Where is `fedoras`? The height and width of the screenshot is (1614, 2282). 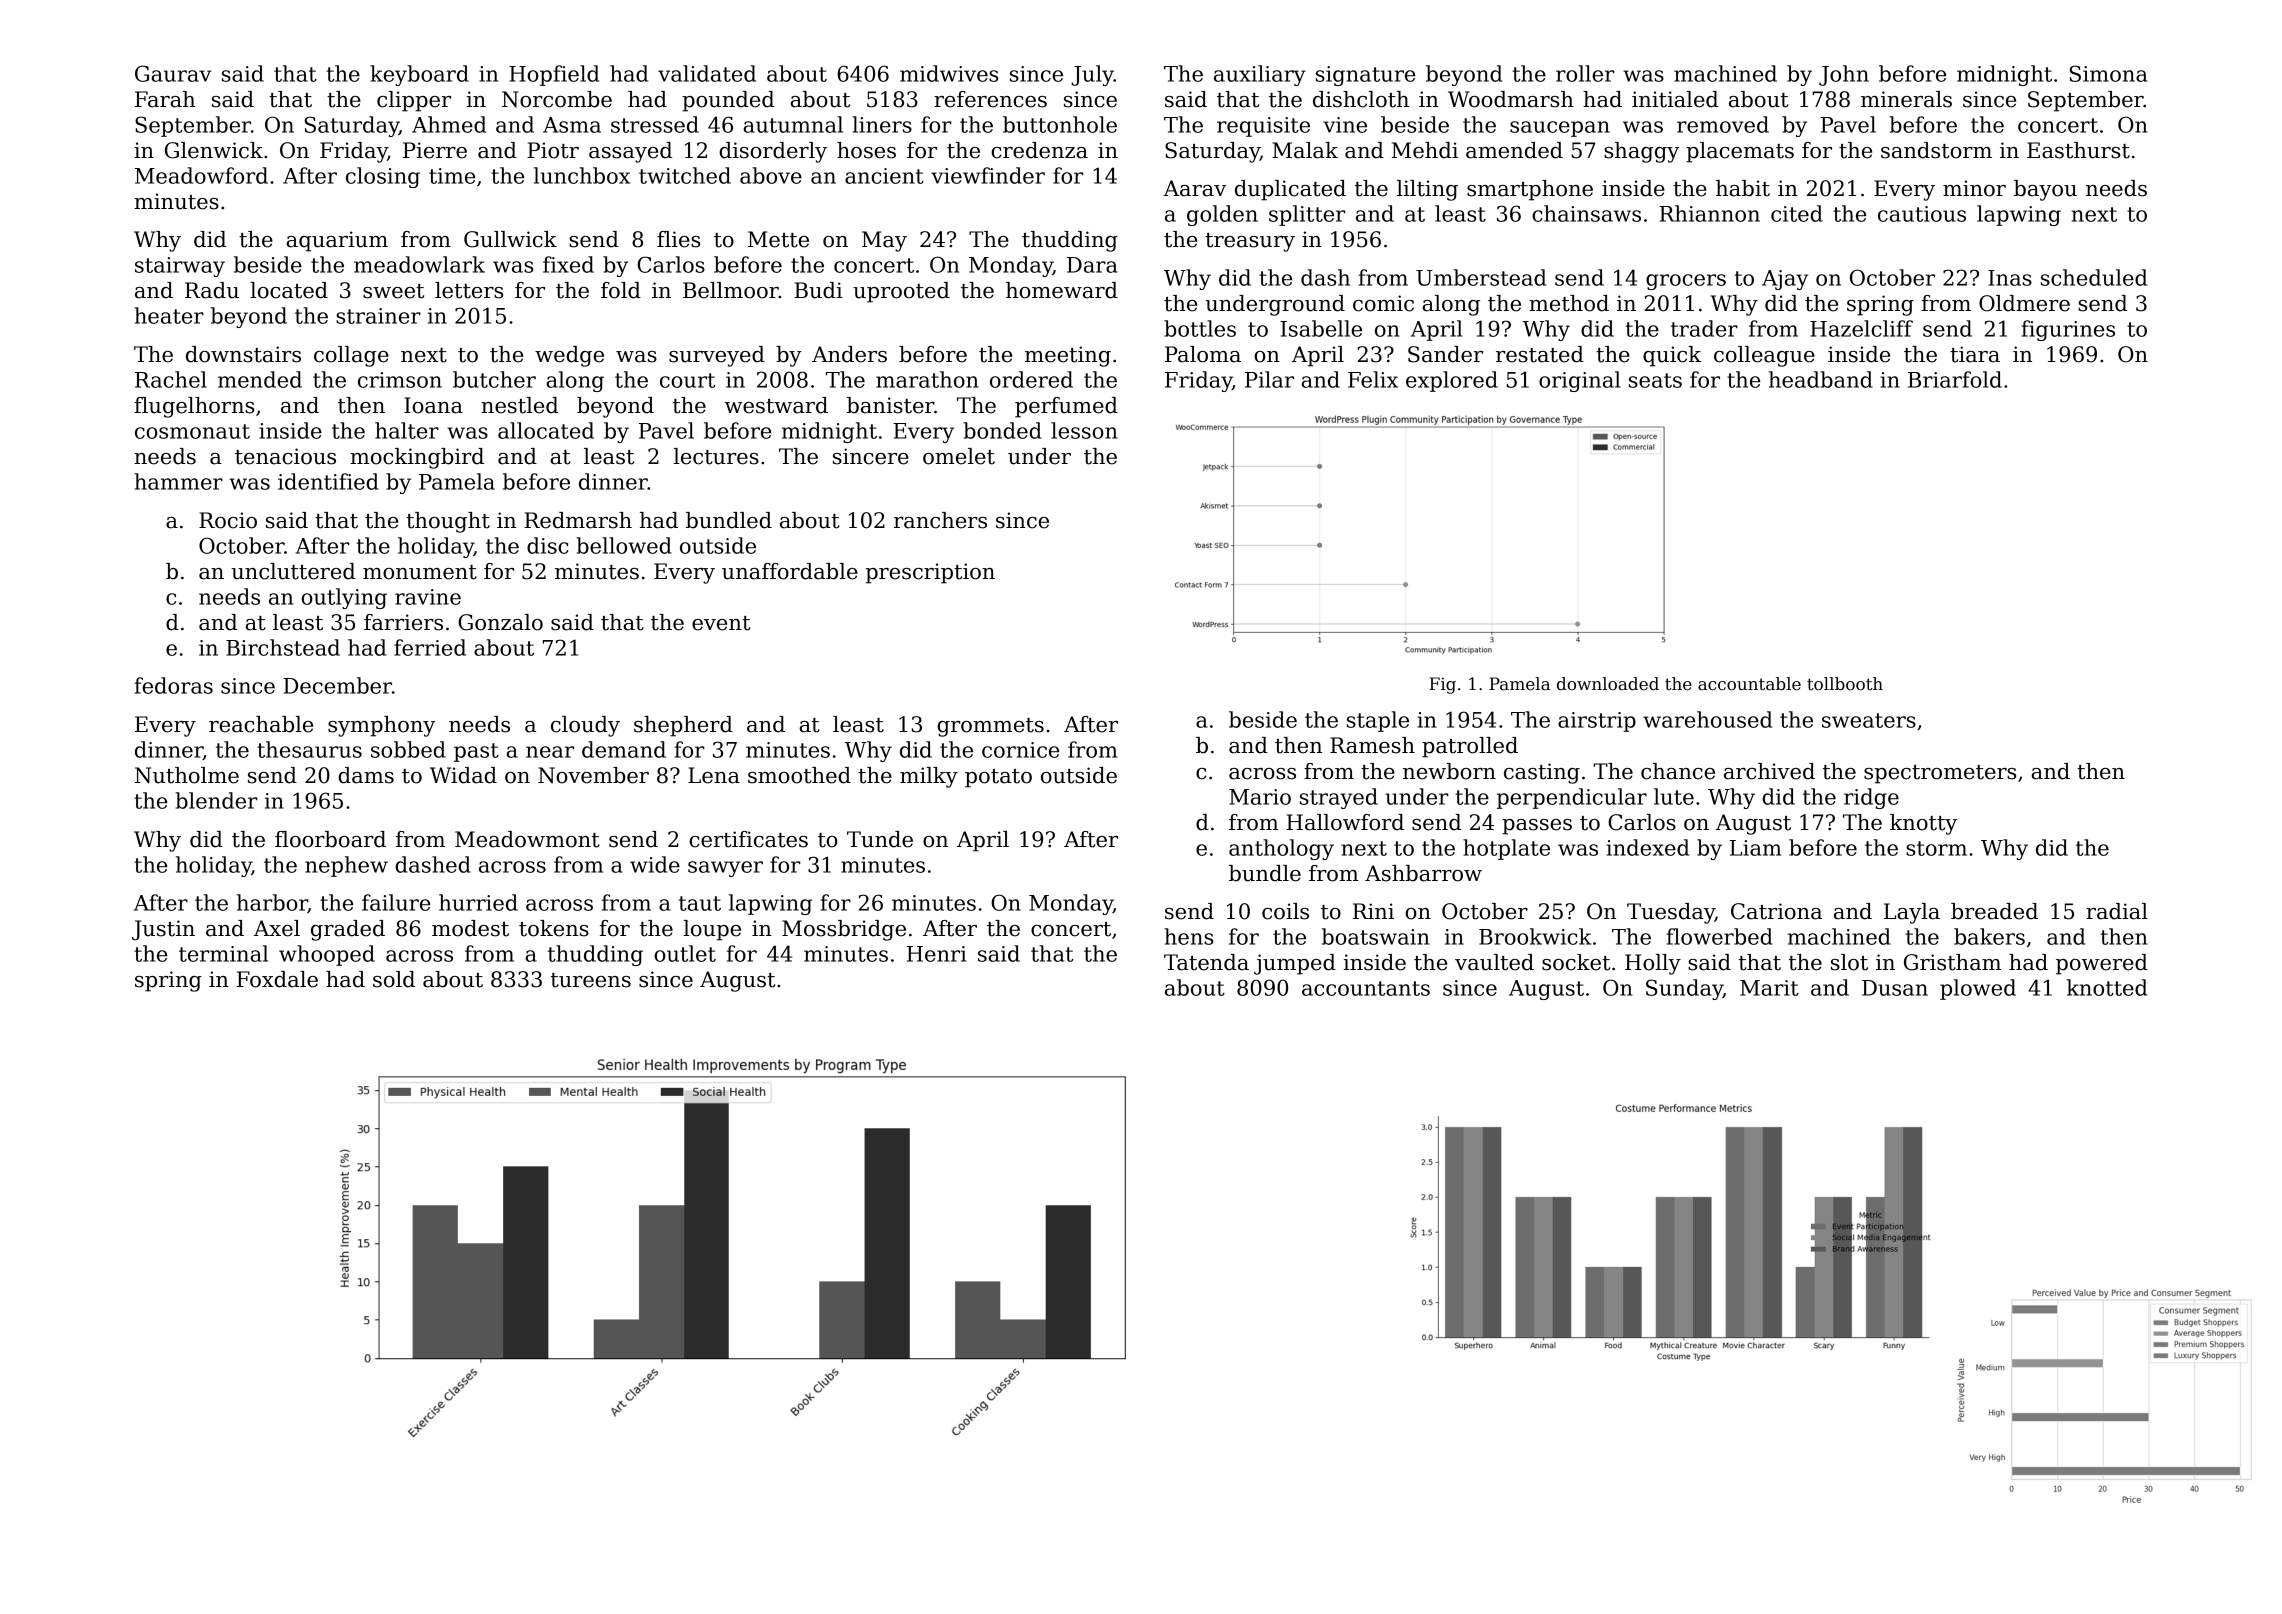 fedoras is located at coordinates (173, 685).
